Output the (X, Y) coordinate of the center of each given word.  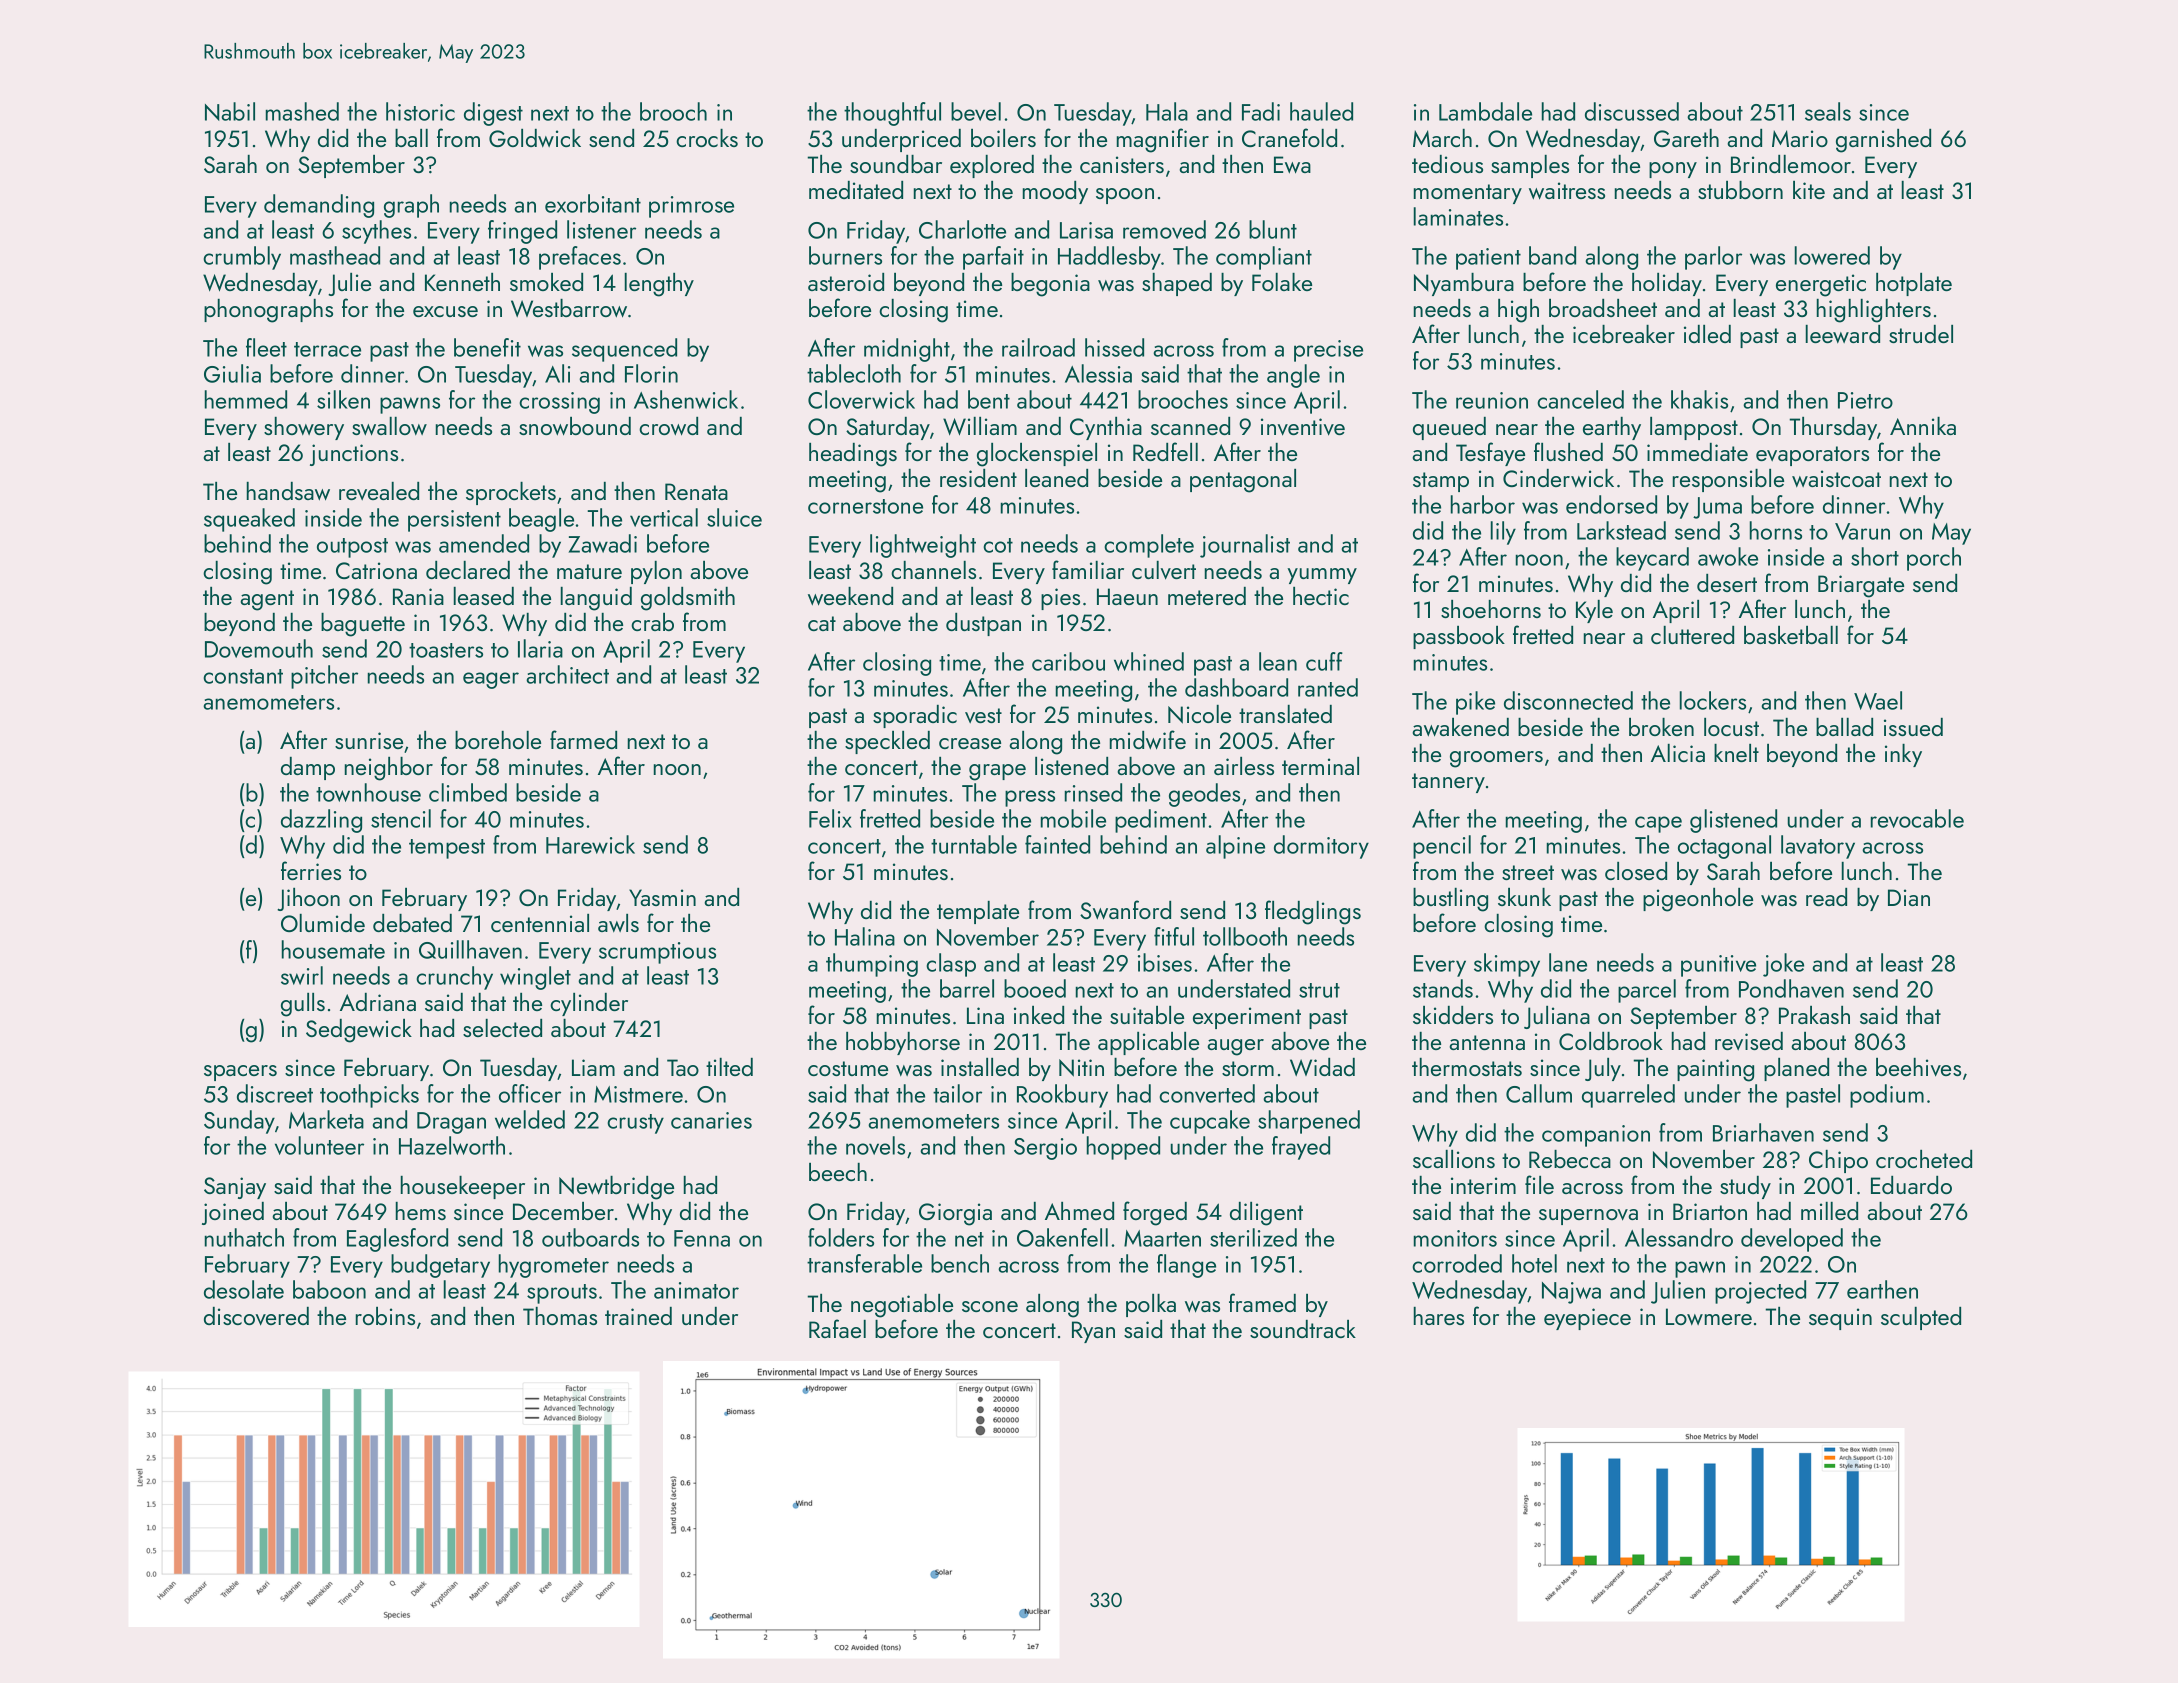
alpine (1235, 847)
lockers (1713, 700)
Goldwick (535, 138)
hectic (1321, 596)
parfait (993, 258)
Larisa (1086, 230)
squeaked (249, 520)
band (1552, 255)
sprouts (562, 1294)
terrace (327, 349)
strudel (1921, 334)
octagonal (1724, 847)
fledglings (1313, 912)
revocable (1917, 818)
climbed (468, 792)
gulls (303, 1005)
